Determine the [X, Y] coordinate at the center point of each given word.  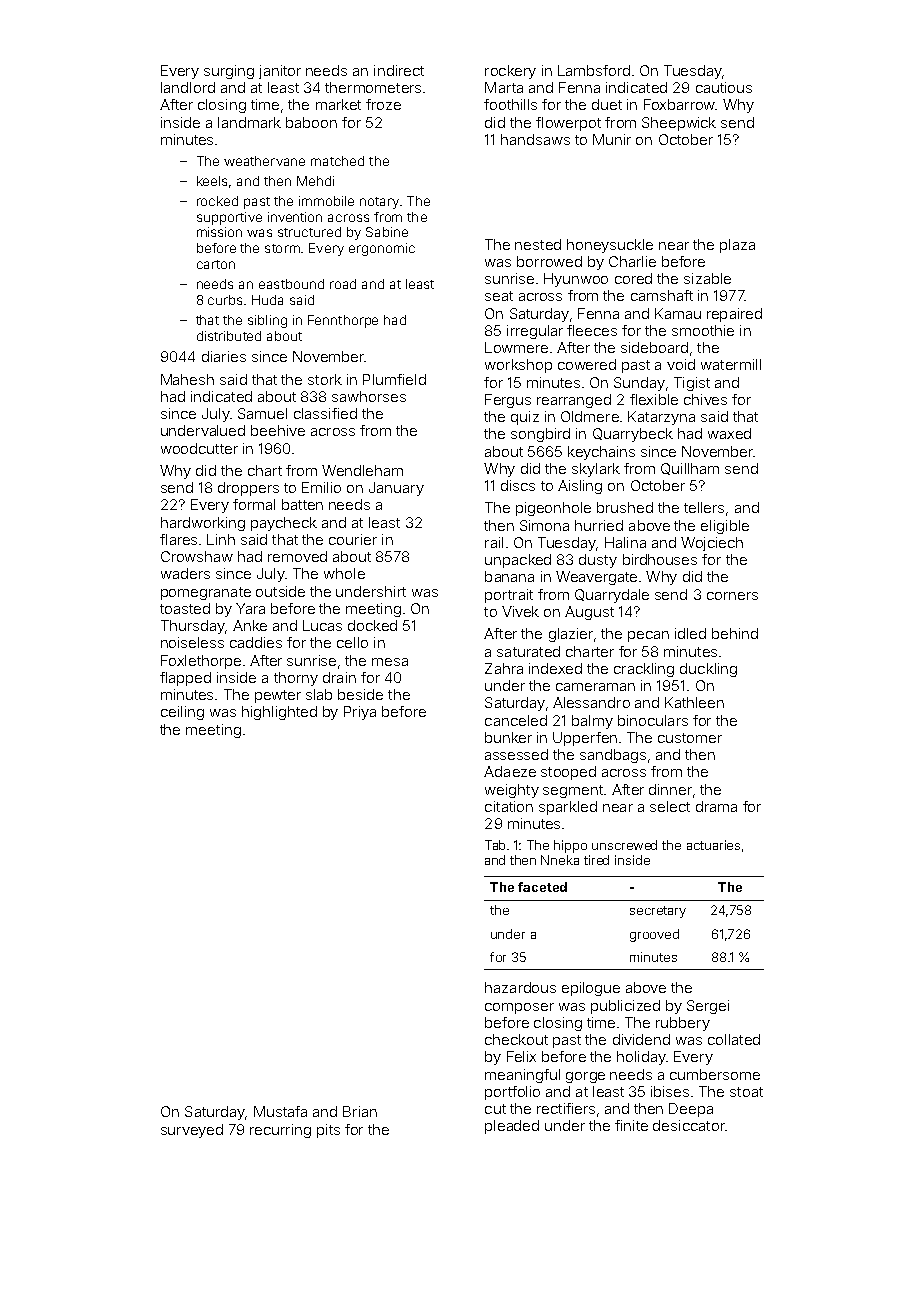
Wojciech [712, 544]
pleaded [512, 1127]
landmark [249, 122]
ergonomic [382, 249]
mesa [390, 662]
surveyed [192, 1131]
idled [690, 633]
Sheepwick [679, 124]
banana [509, 576]
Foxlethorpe [201, 662]
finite [631, 1125]
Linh [221, 539]
